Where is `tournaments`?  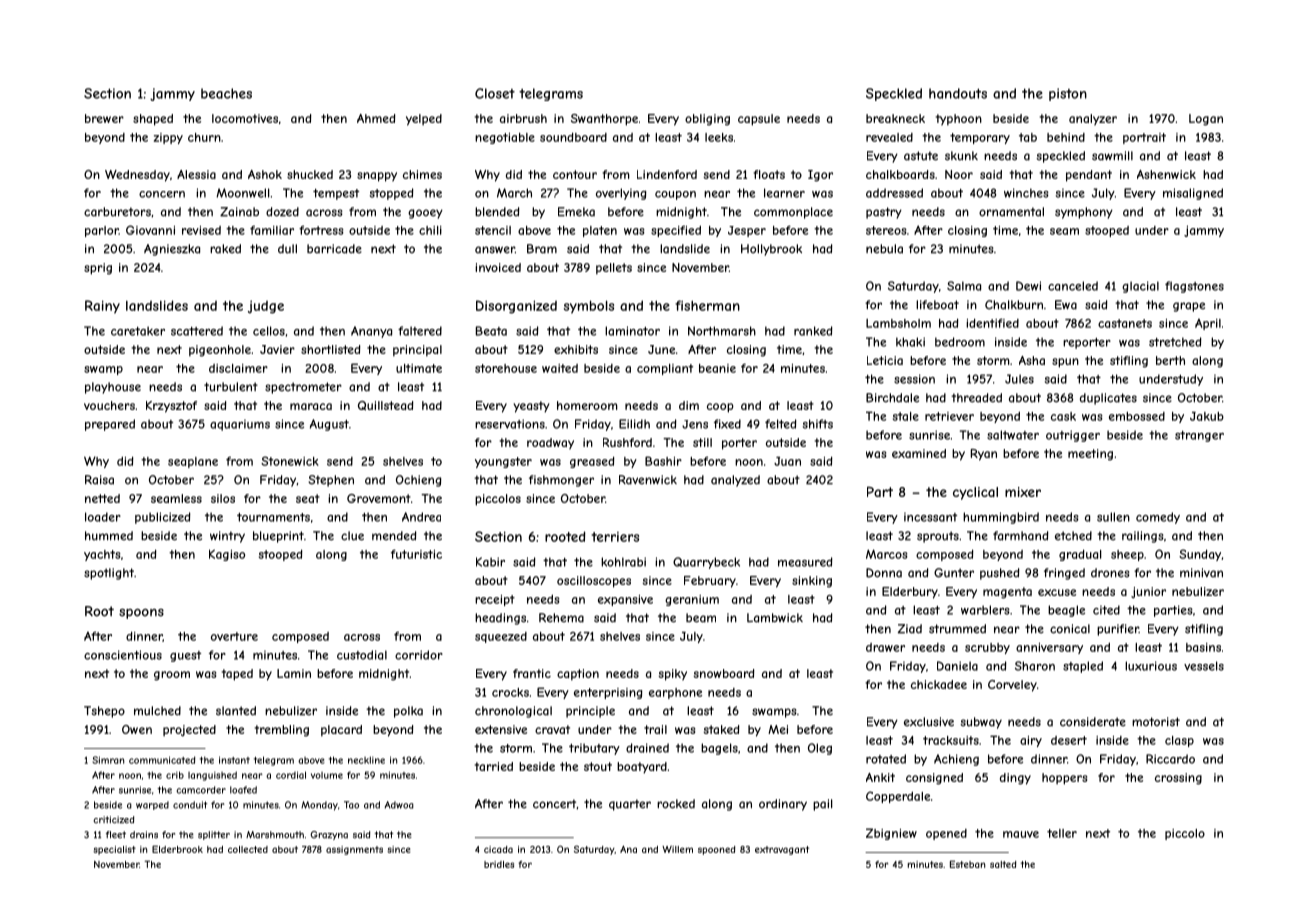 tournaments is located at coordinates (273, 517).
